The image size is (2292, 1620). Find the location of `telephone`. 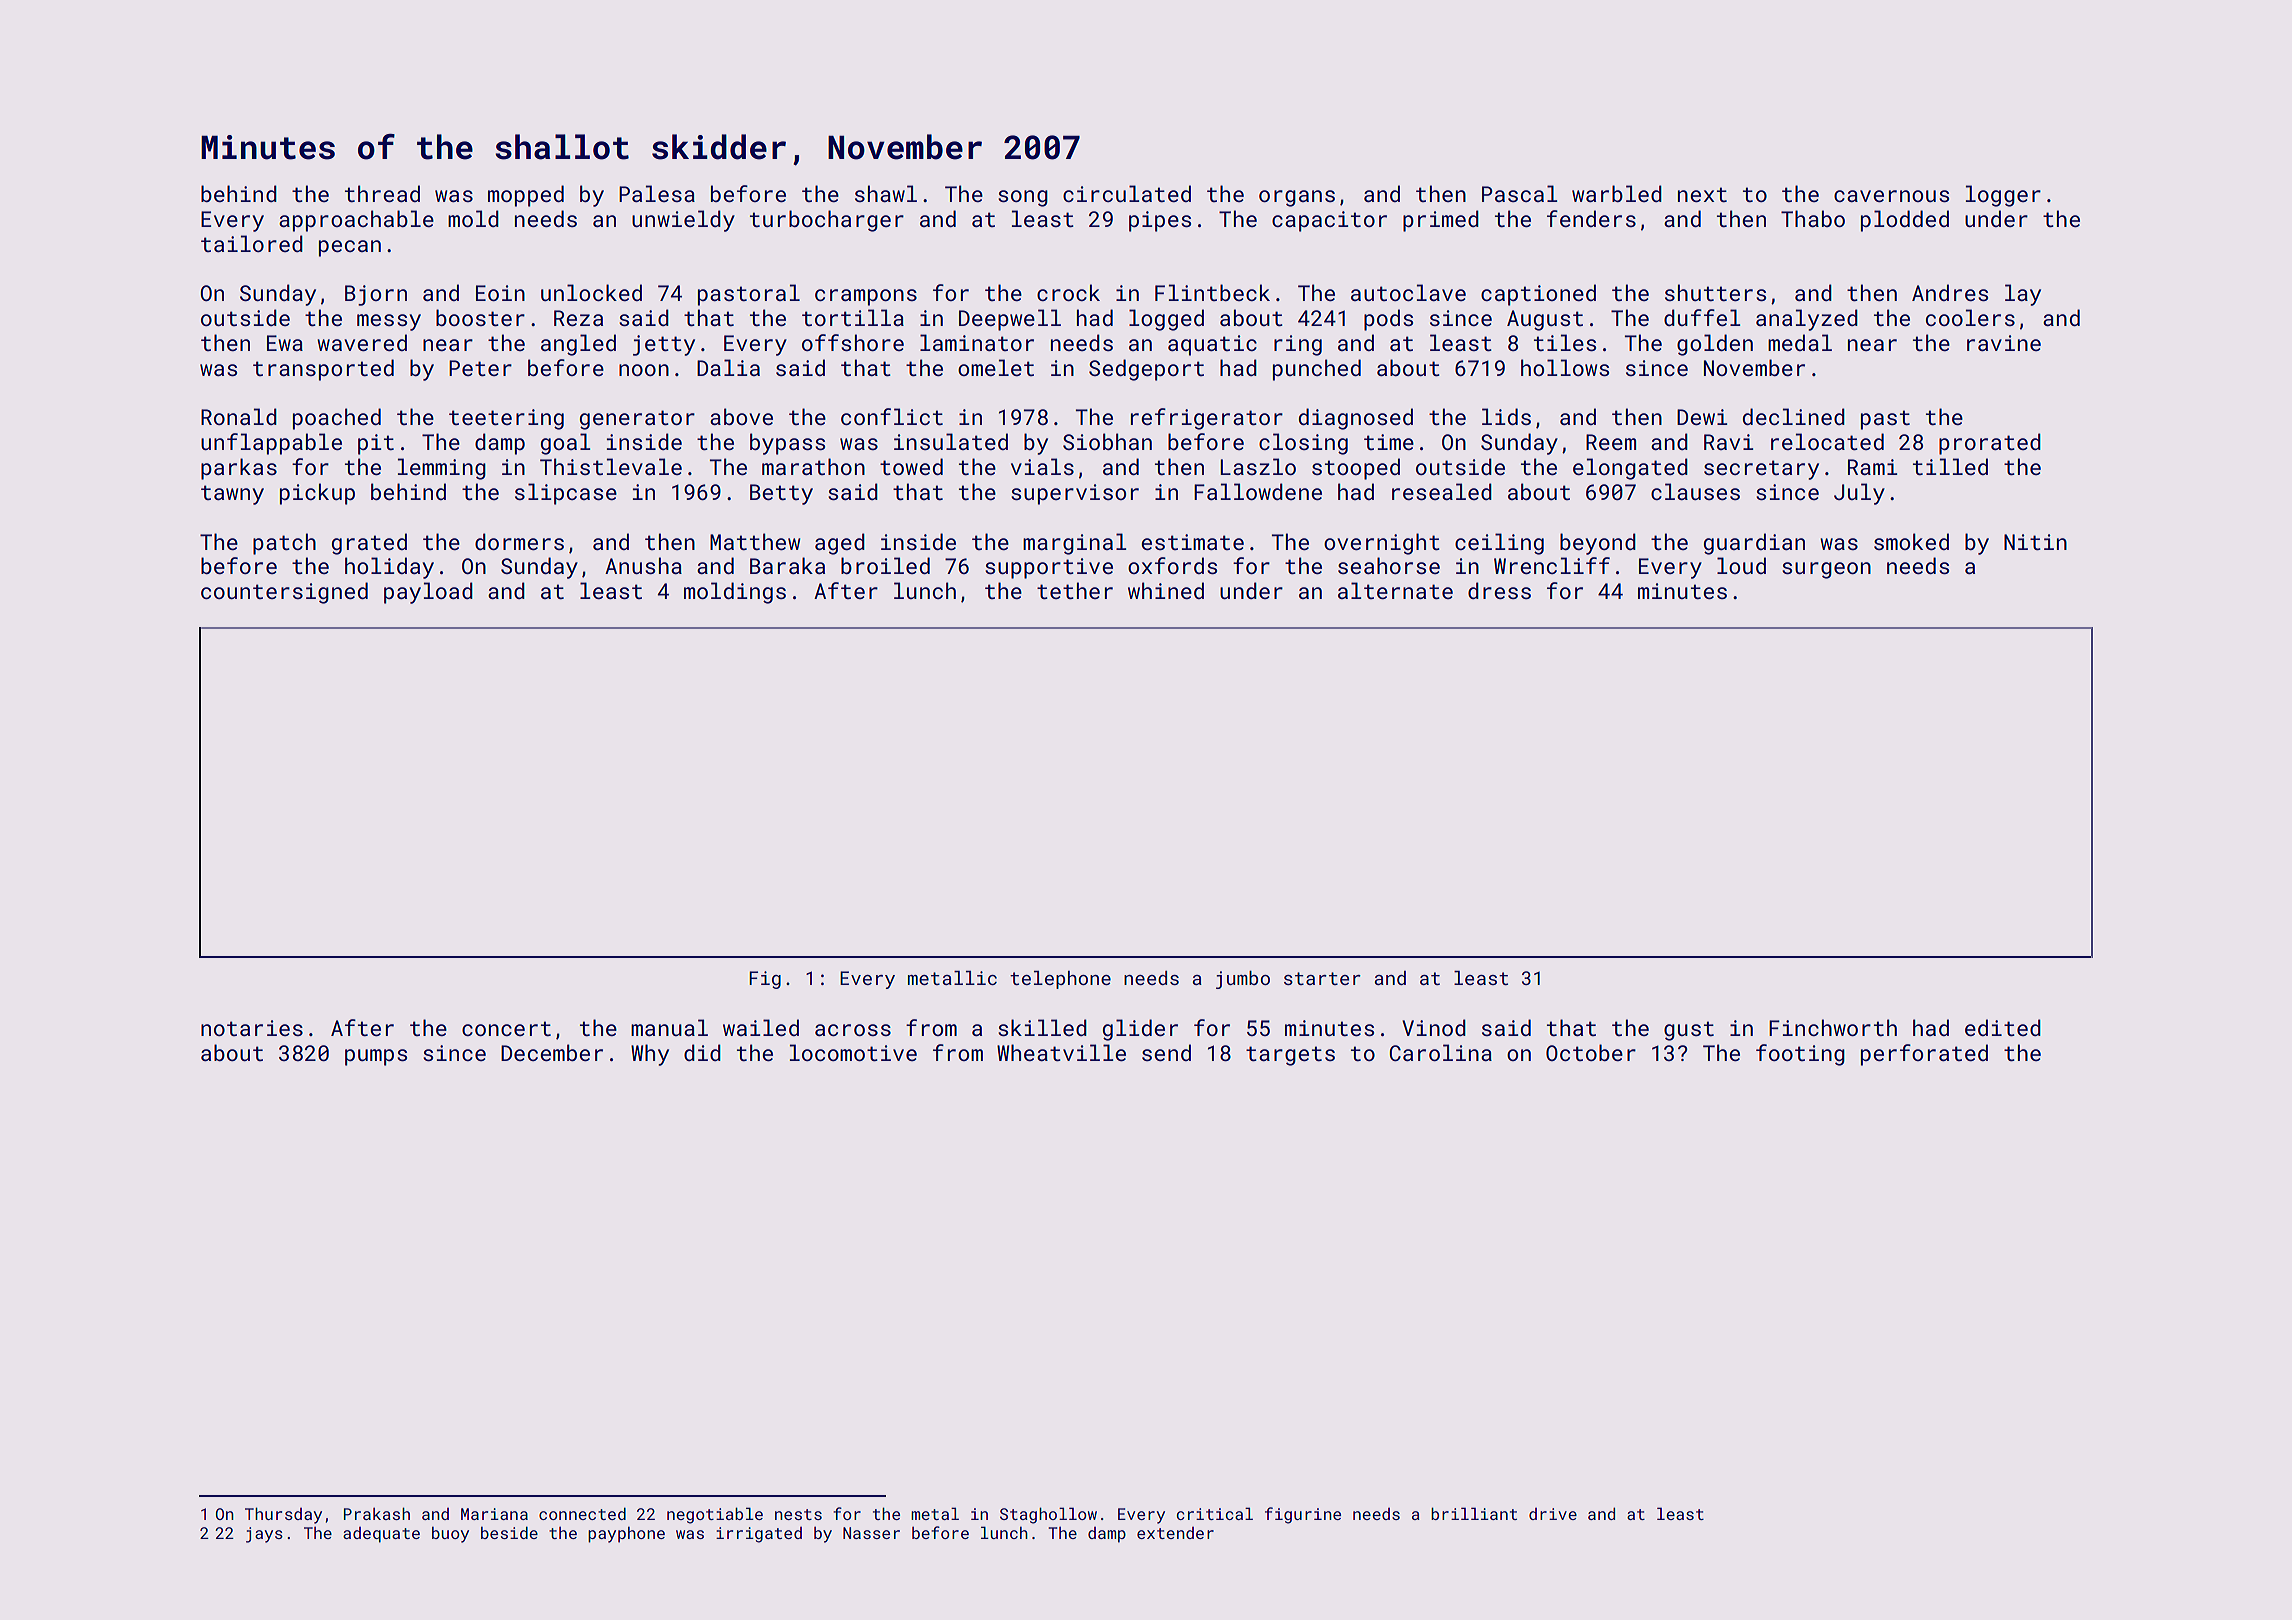

telephone is located at coordinates (1060, 980).
